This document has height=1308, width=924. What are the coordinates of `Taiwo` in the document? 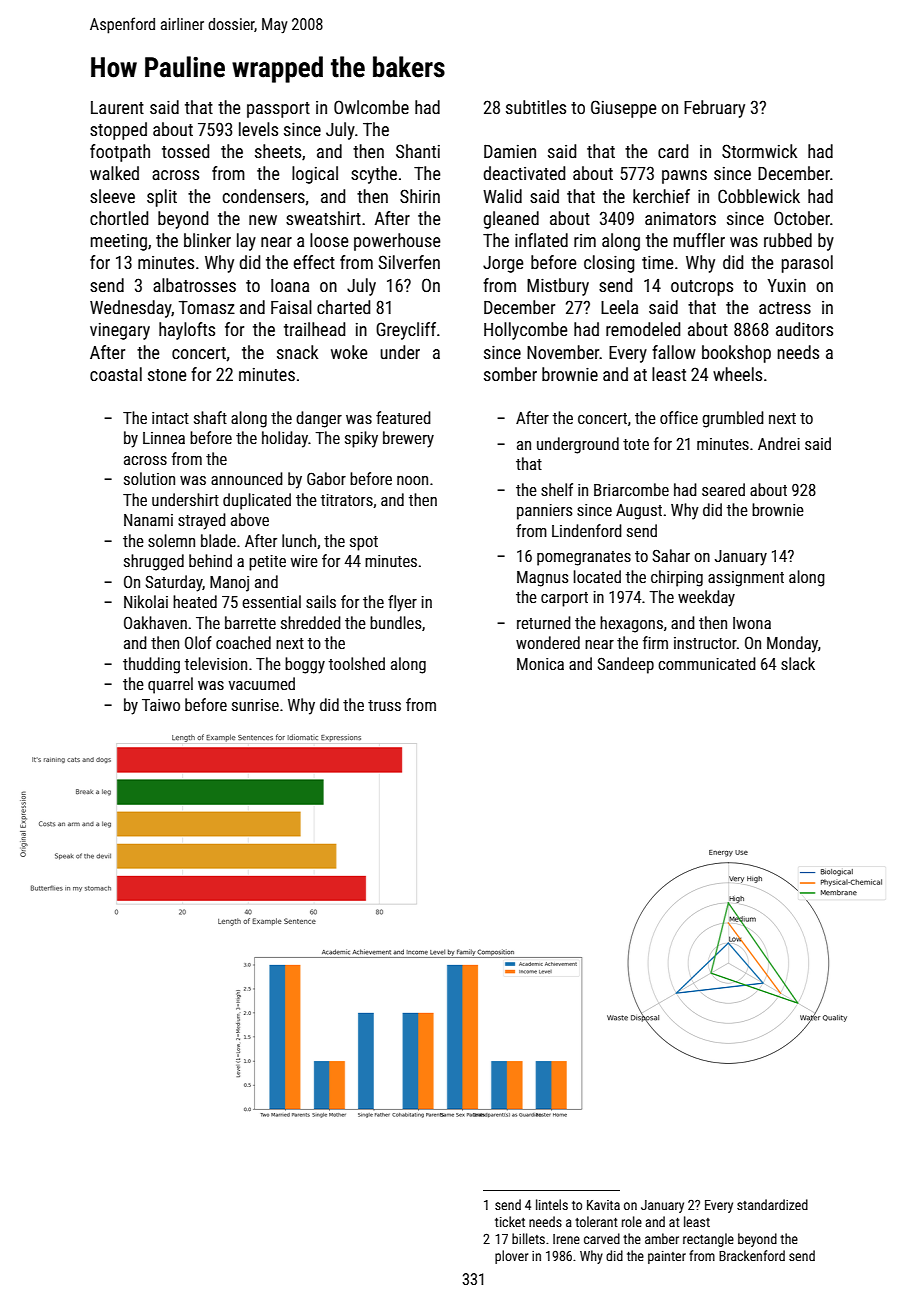 It's located at (161, 705).
